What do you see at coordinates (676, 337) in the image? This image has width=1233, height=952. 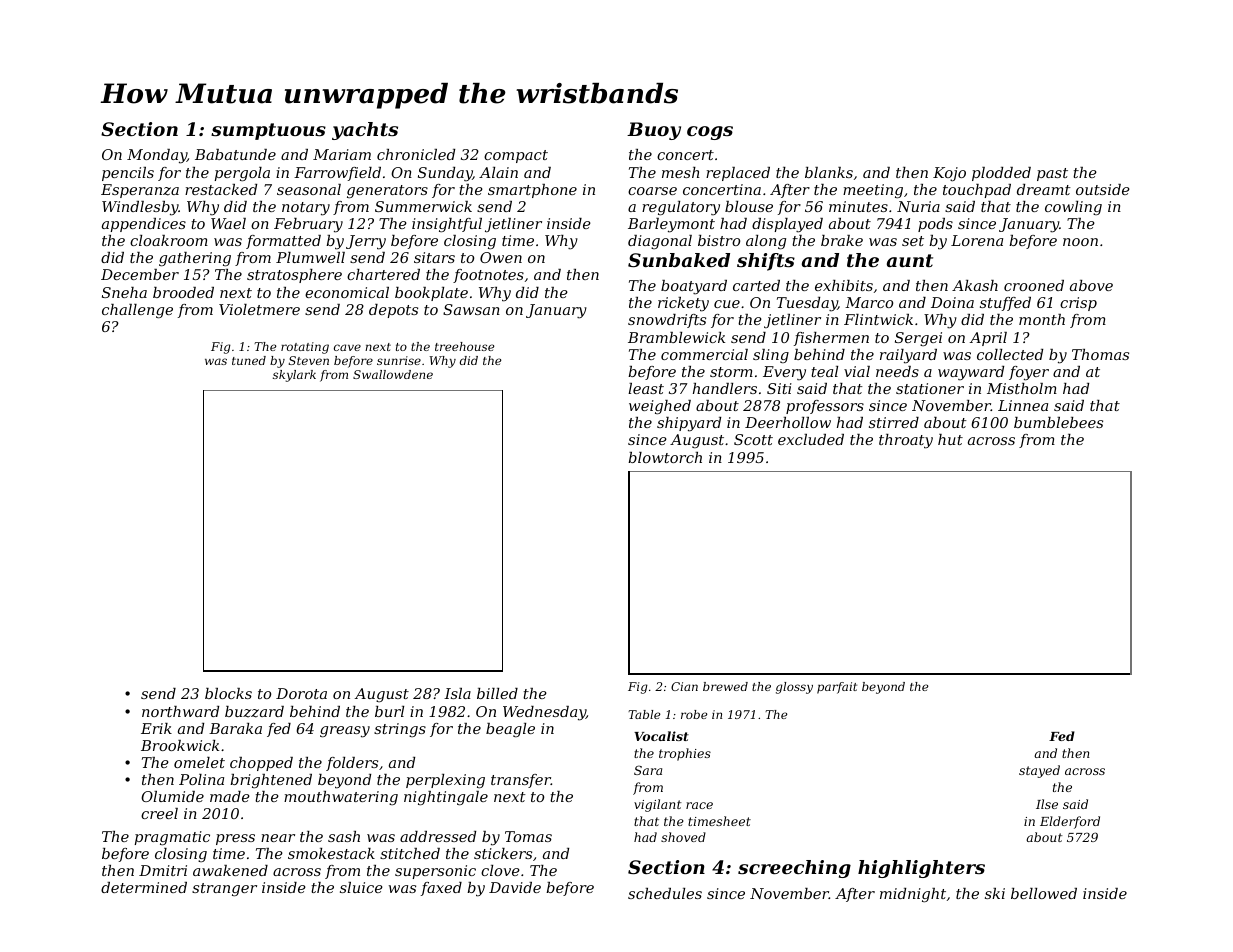 I see `Bramblewick` at bounding box center [676, 337].
